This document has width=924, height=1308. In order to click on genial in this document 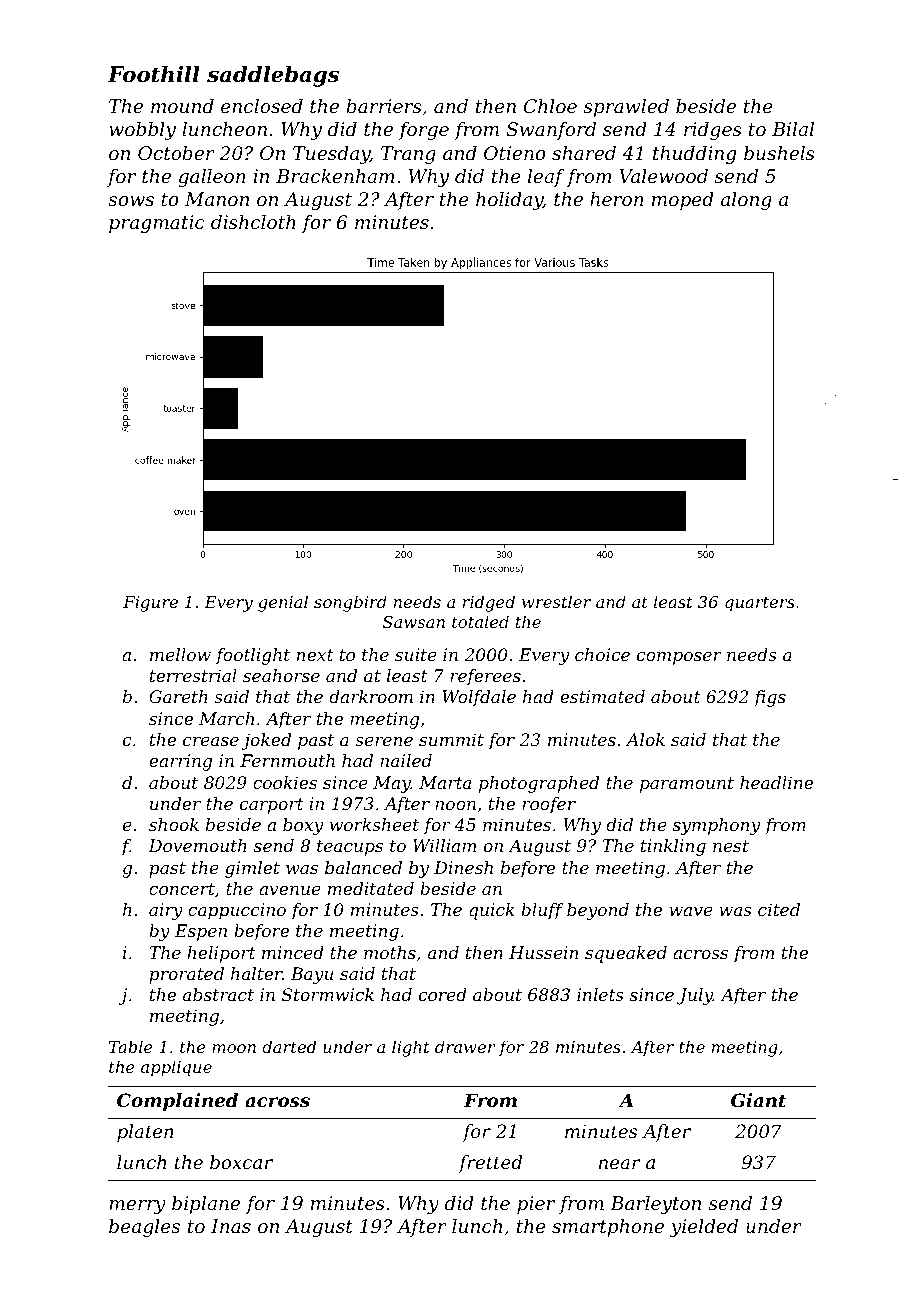, I will do `click(283, 603)`.
